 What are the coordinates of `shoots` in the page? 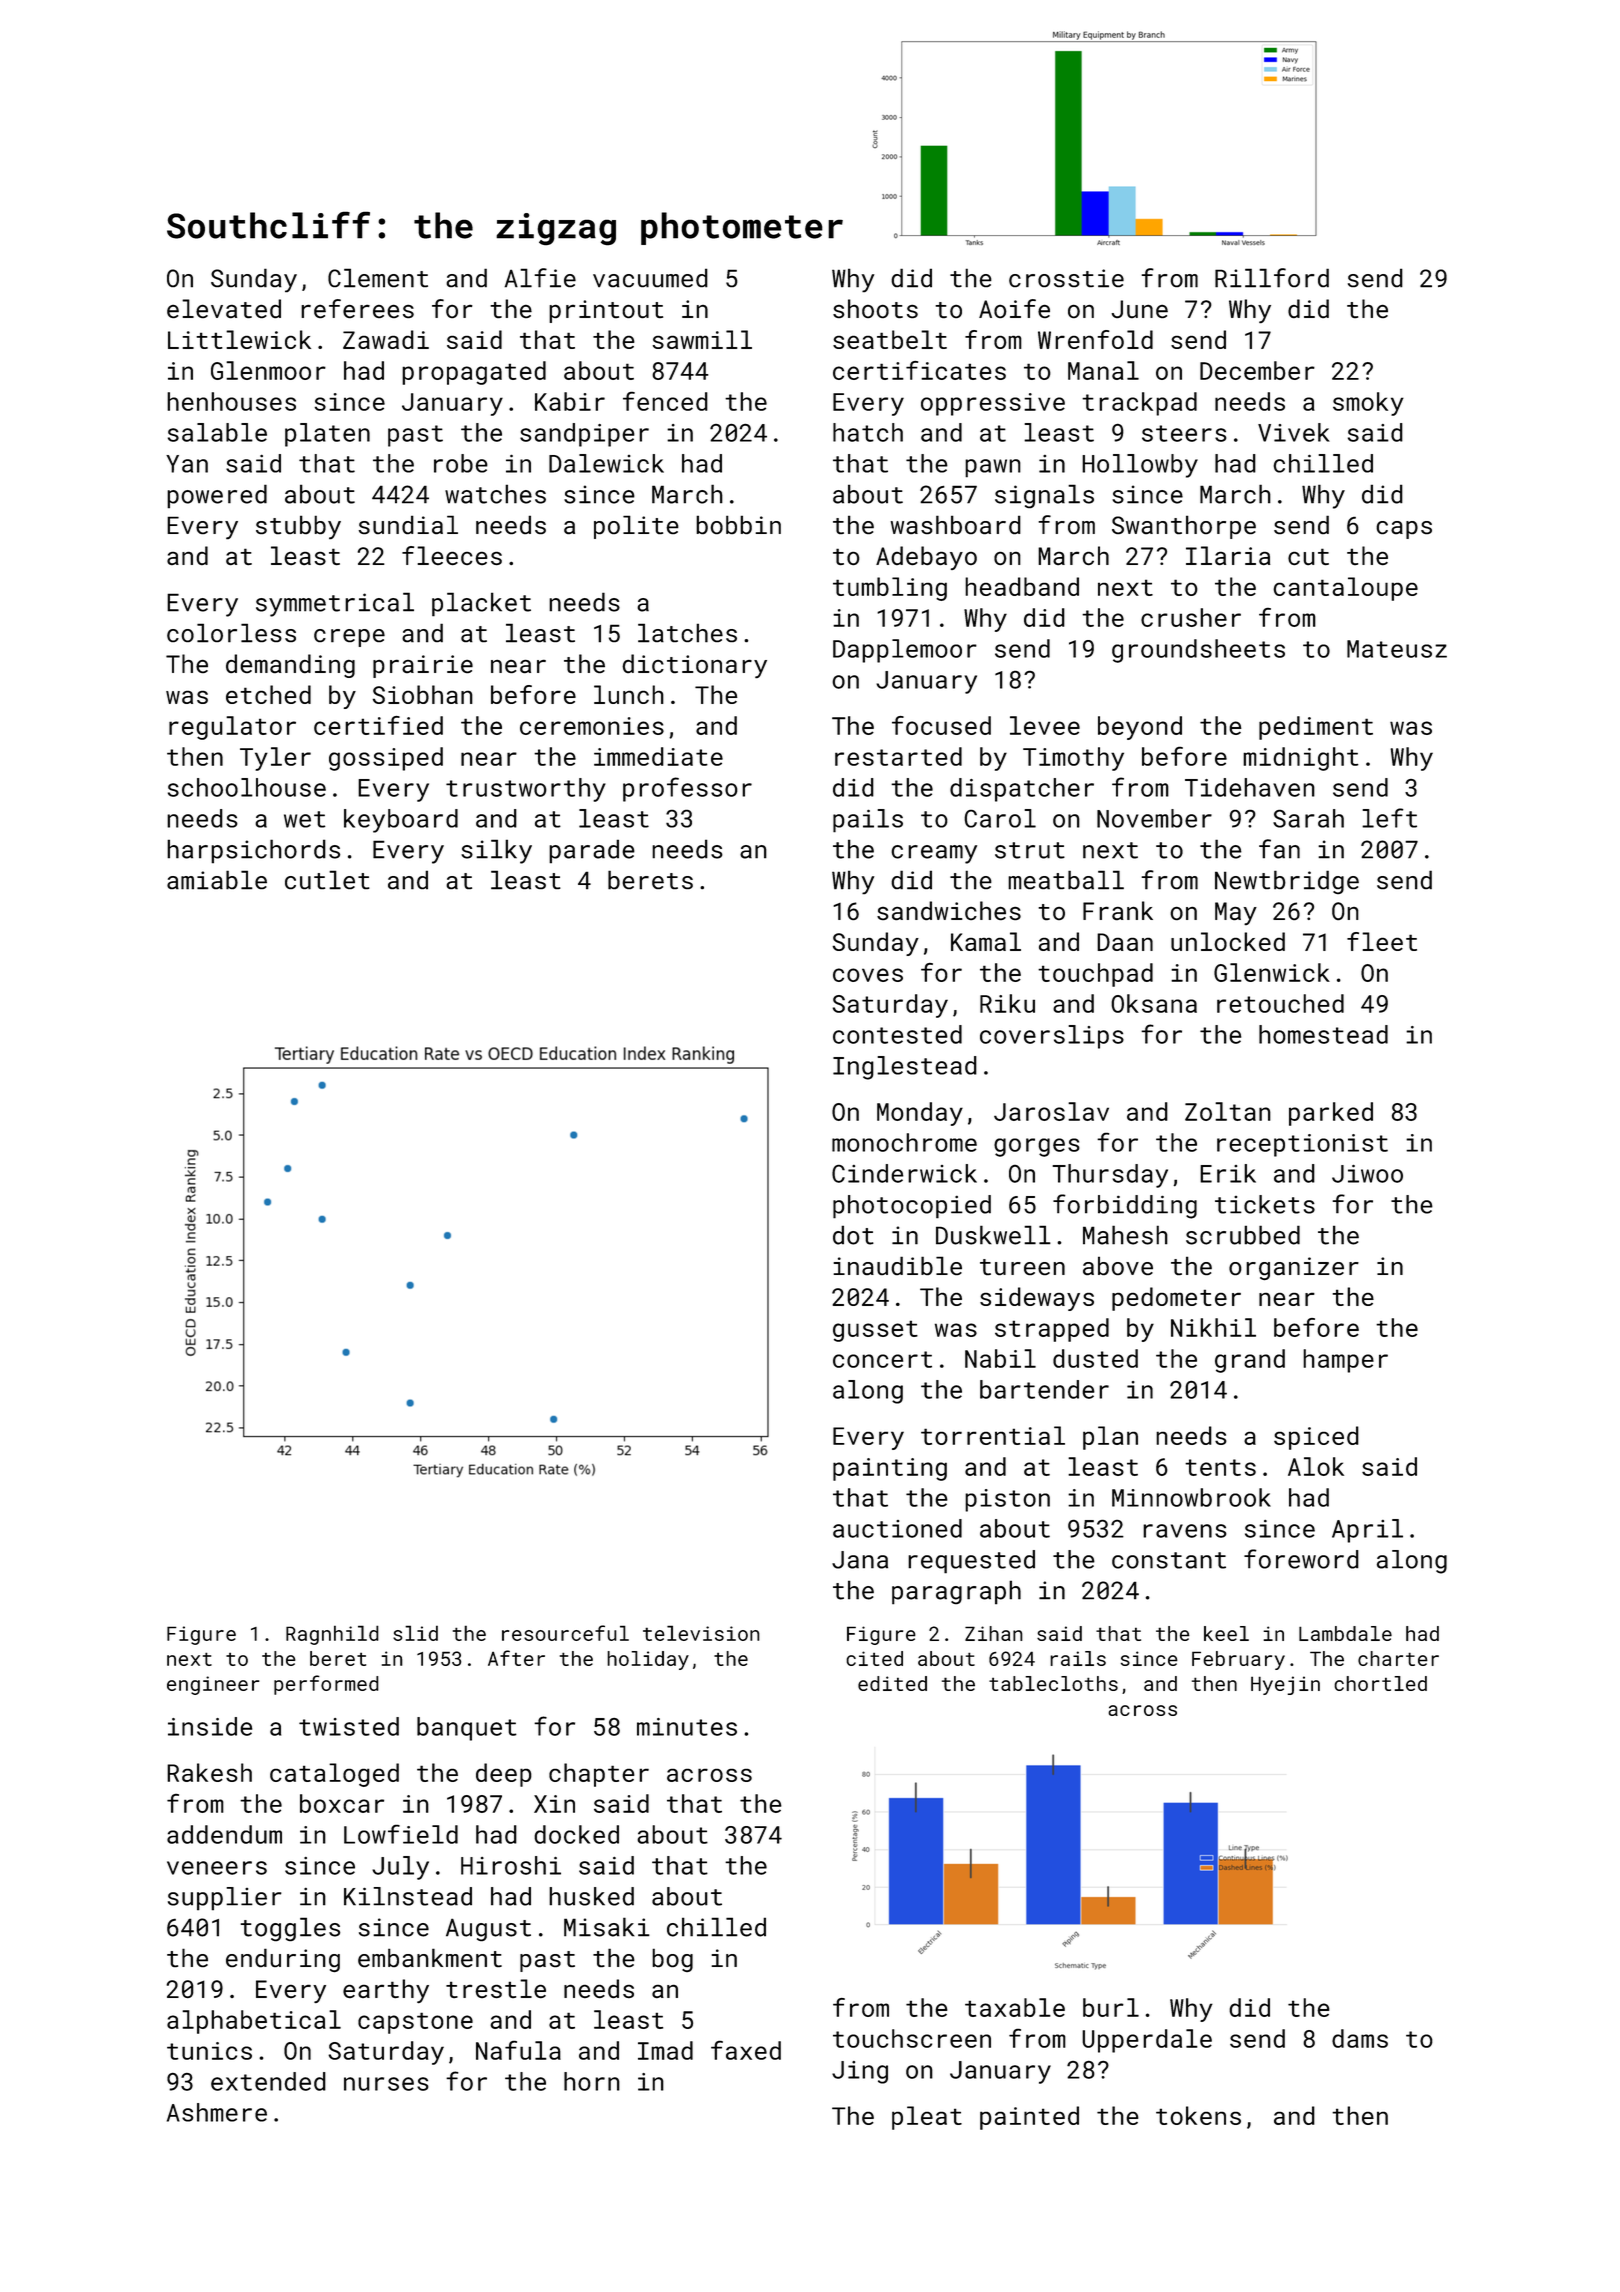 It's located at (875, 308).
